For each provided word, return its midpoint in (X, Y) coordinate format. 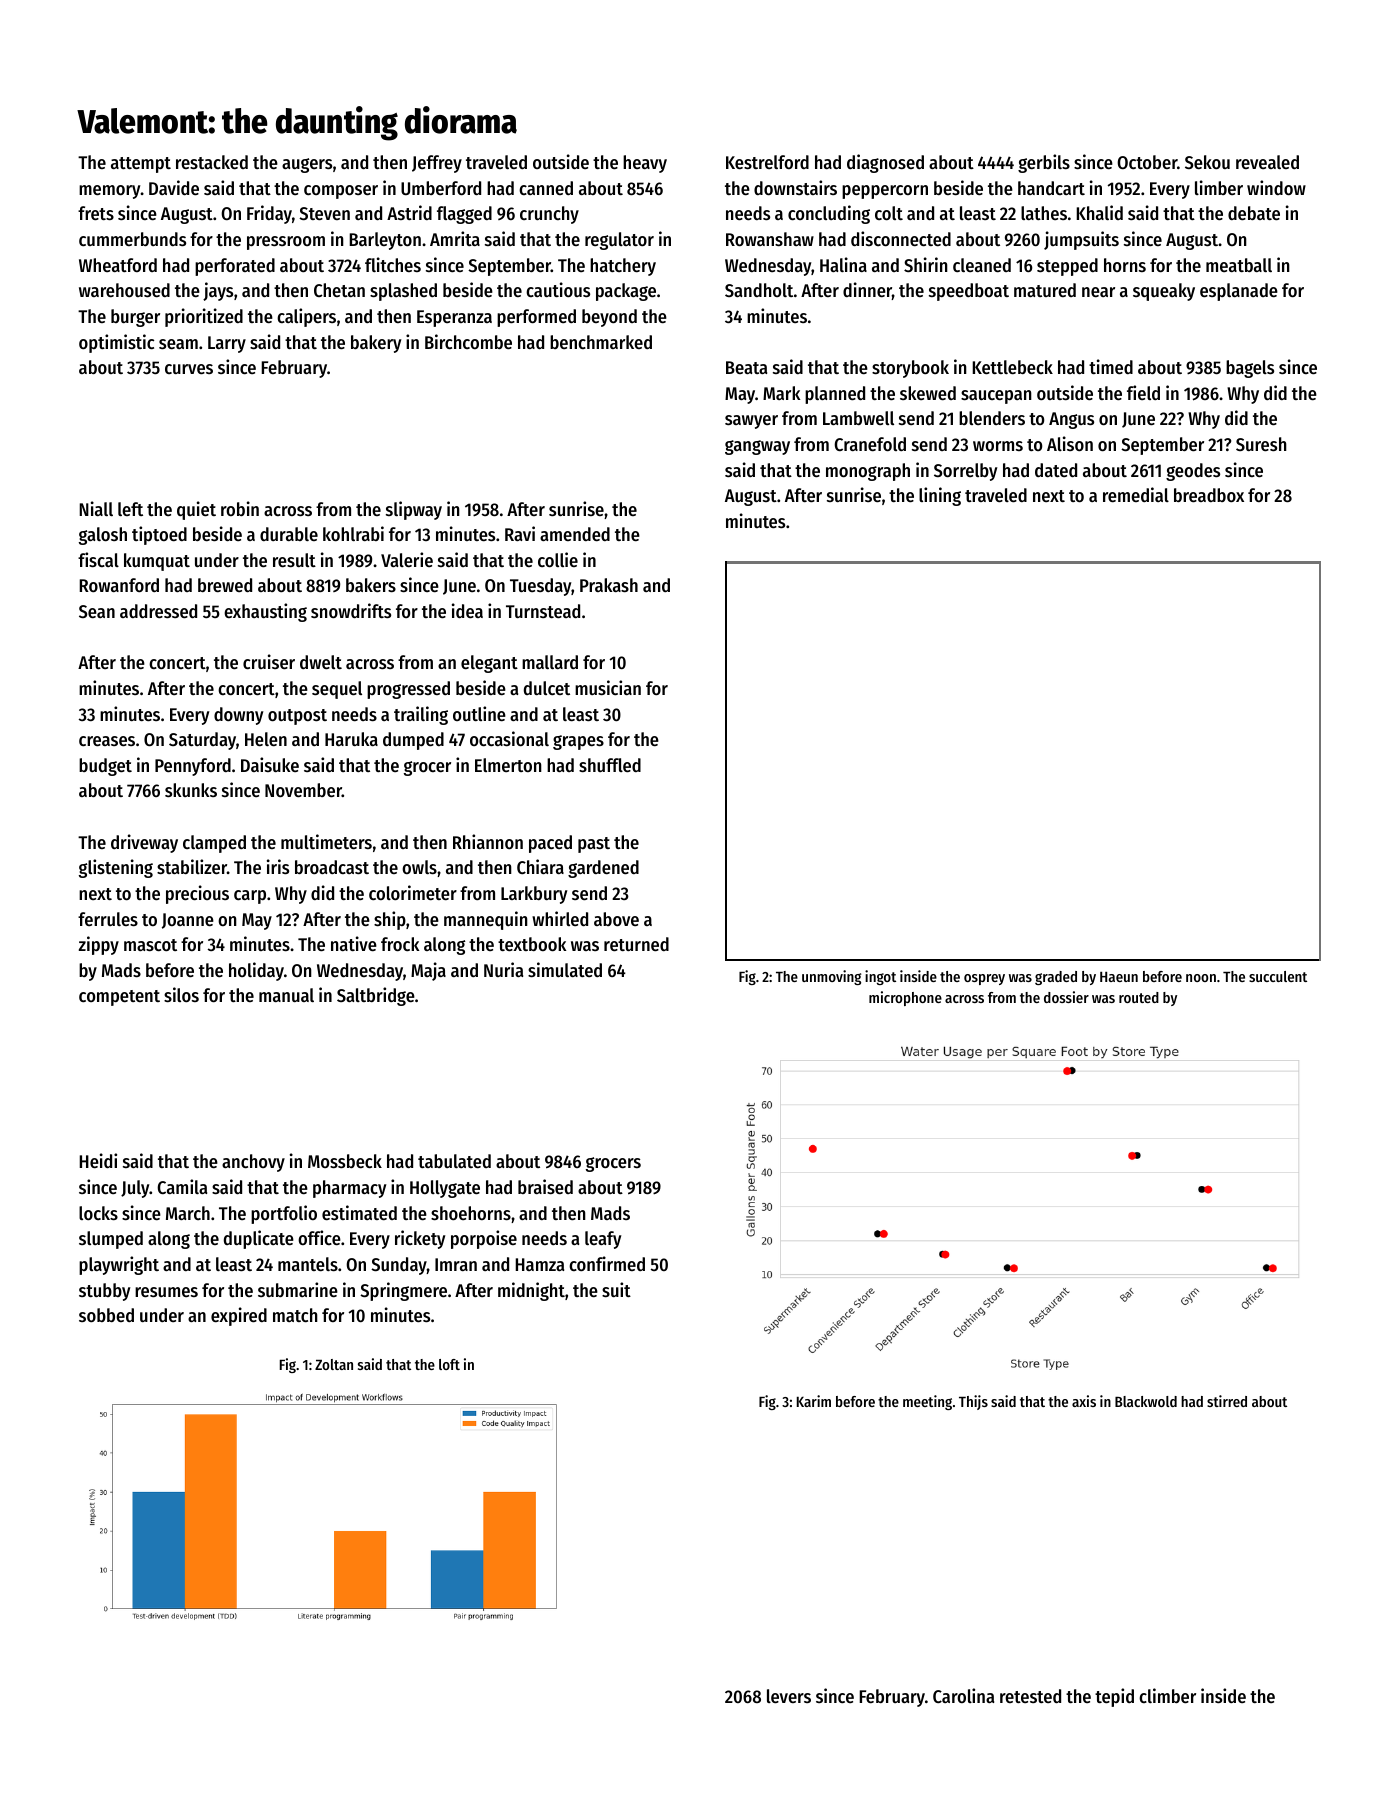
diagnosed (885, 163)
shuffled (610, 765)
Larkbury (534, 895)
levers (789, 1696)
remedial (1136, 494)
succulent (1278, 976)
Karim (814, 1401)
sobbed (106, 1315)
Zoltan (334, 1364)
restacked (212, 162)
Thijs (973, 1402)
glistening (116, 868)
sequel (337, 690)
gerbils (1044, 163)
